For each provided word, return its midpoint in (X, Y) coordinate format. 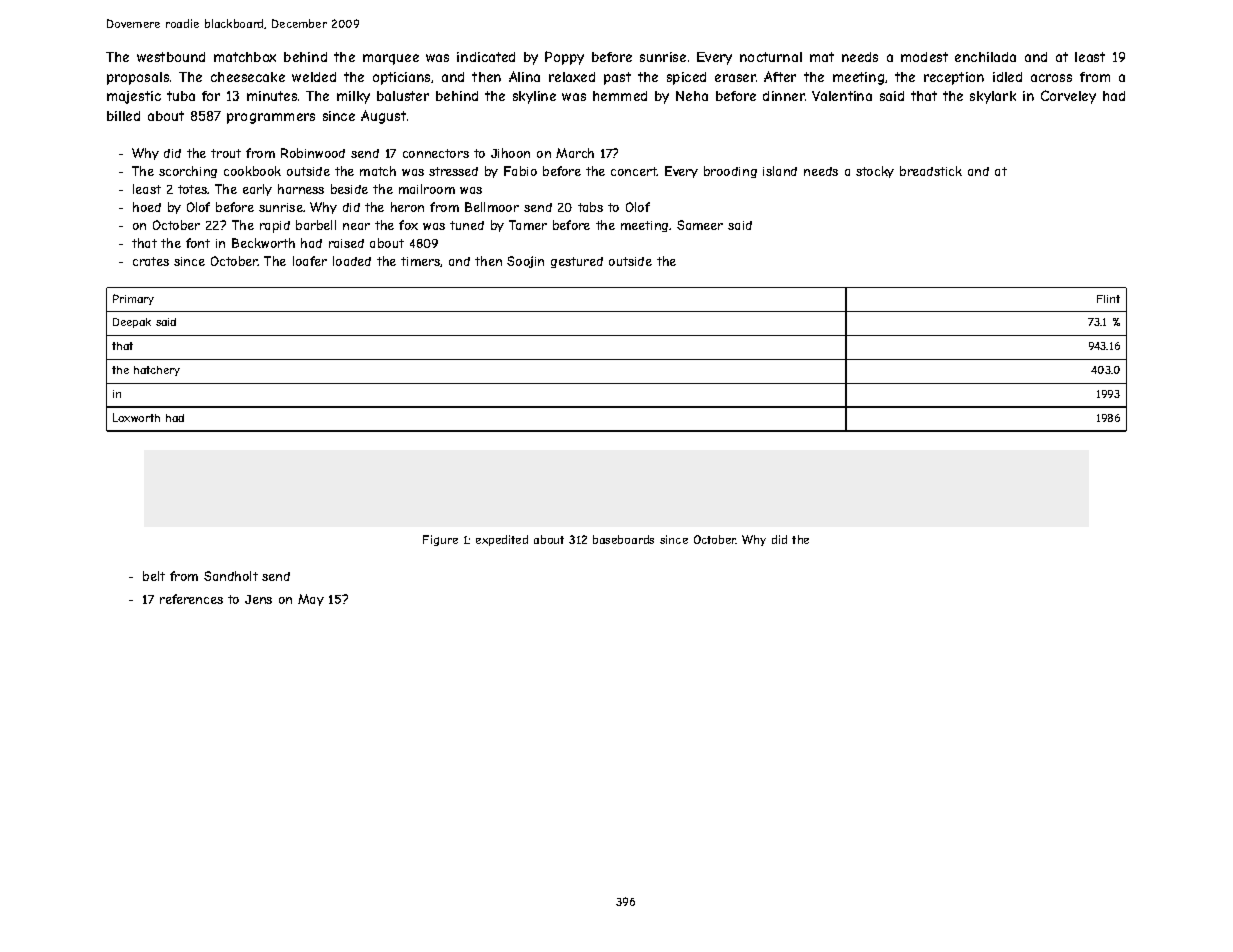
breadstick (931, 171)
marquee (391, 59)
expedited (502, 540)
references (191, 599)
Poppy (564, 58)
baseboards (623, 539)
